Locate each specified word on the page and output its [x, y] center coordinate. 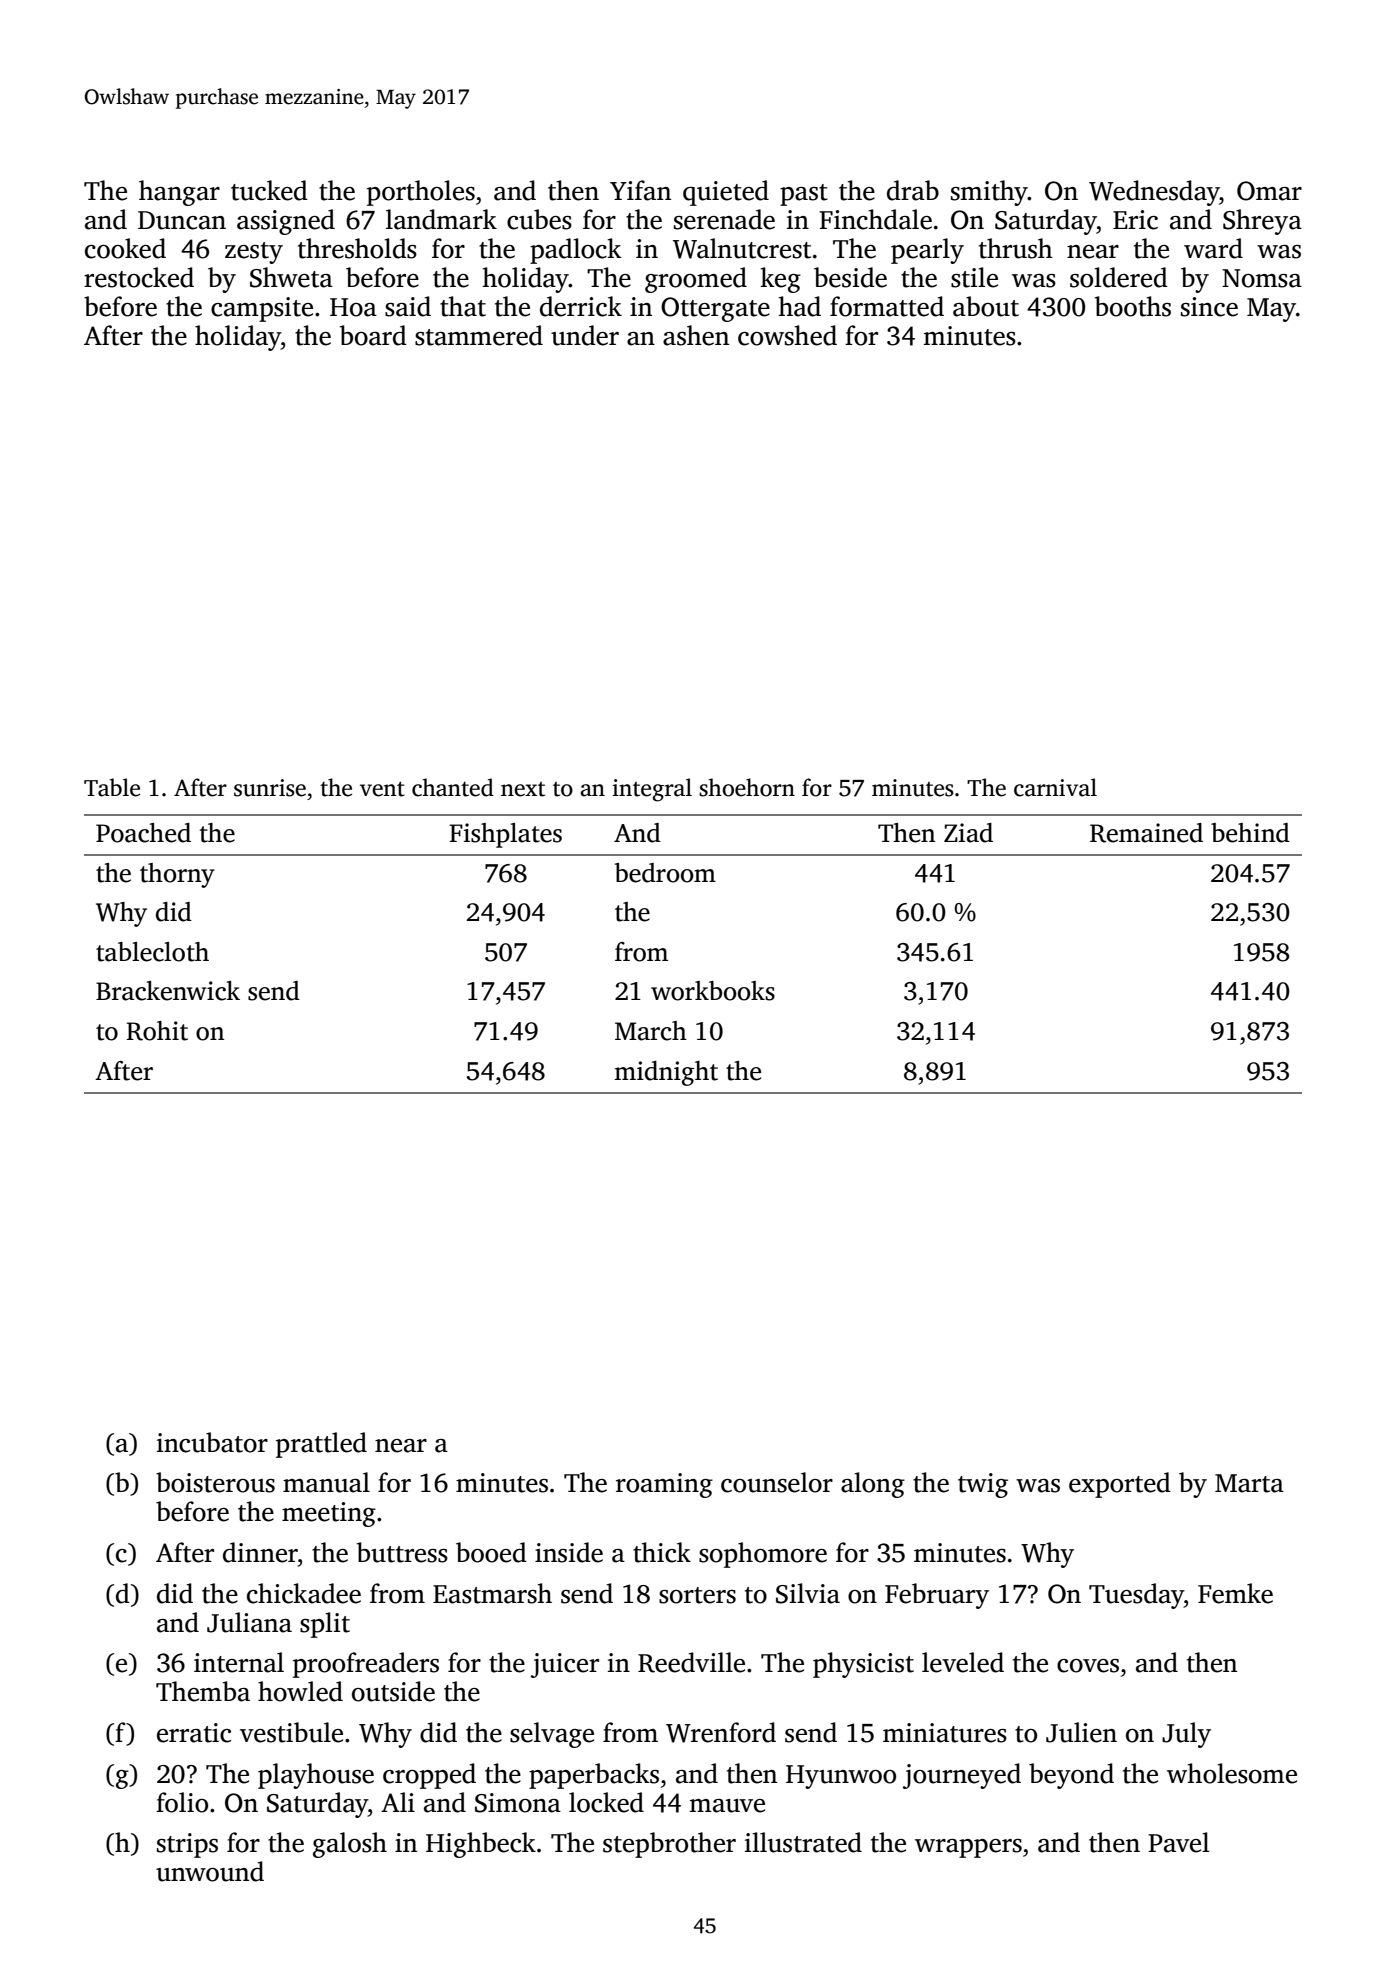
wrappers [968, 1848]
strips [187, 1845]
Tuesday [1136, 1596]
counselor [777, 1482]
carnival [1055, 787]
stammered [479, 335]
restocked [139, 277]
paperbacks [594, 1776]
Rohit [157, 1031]
